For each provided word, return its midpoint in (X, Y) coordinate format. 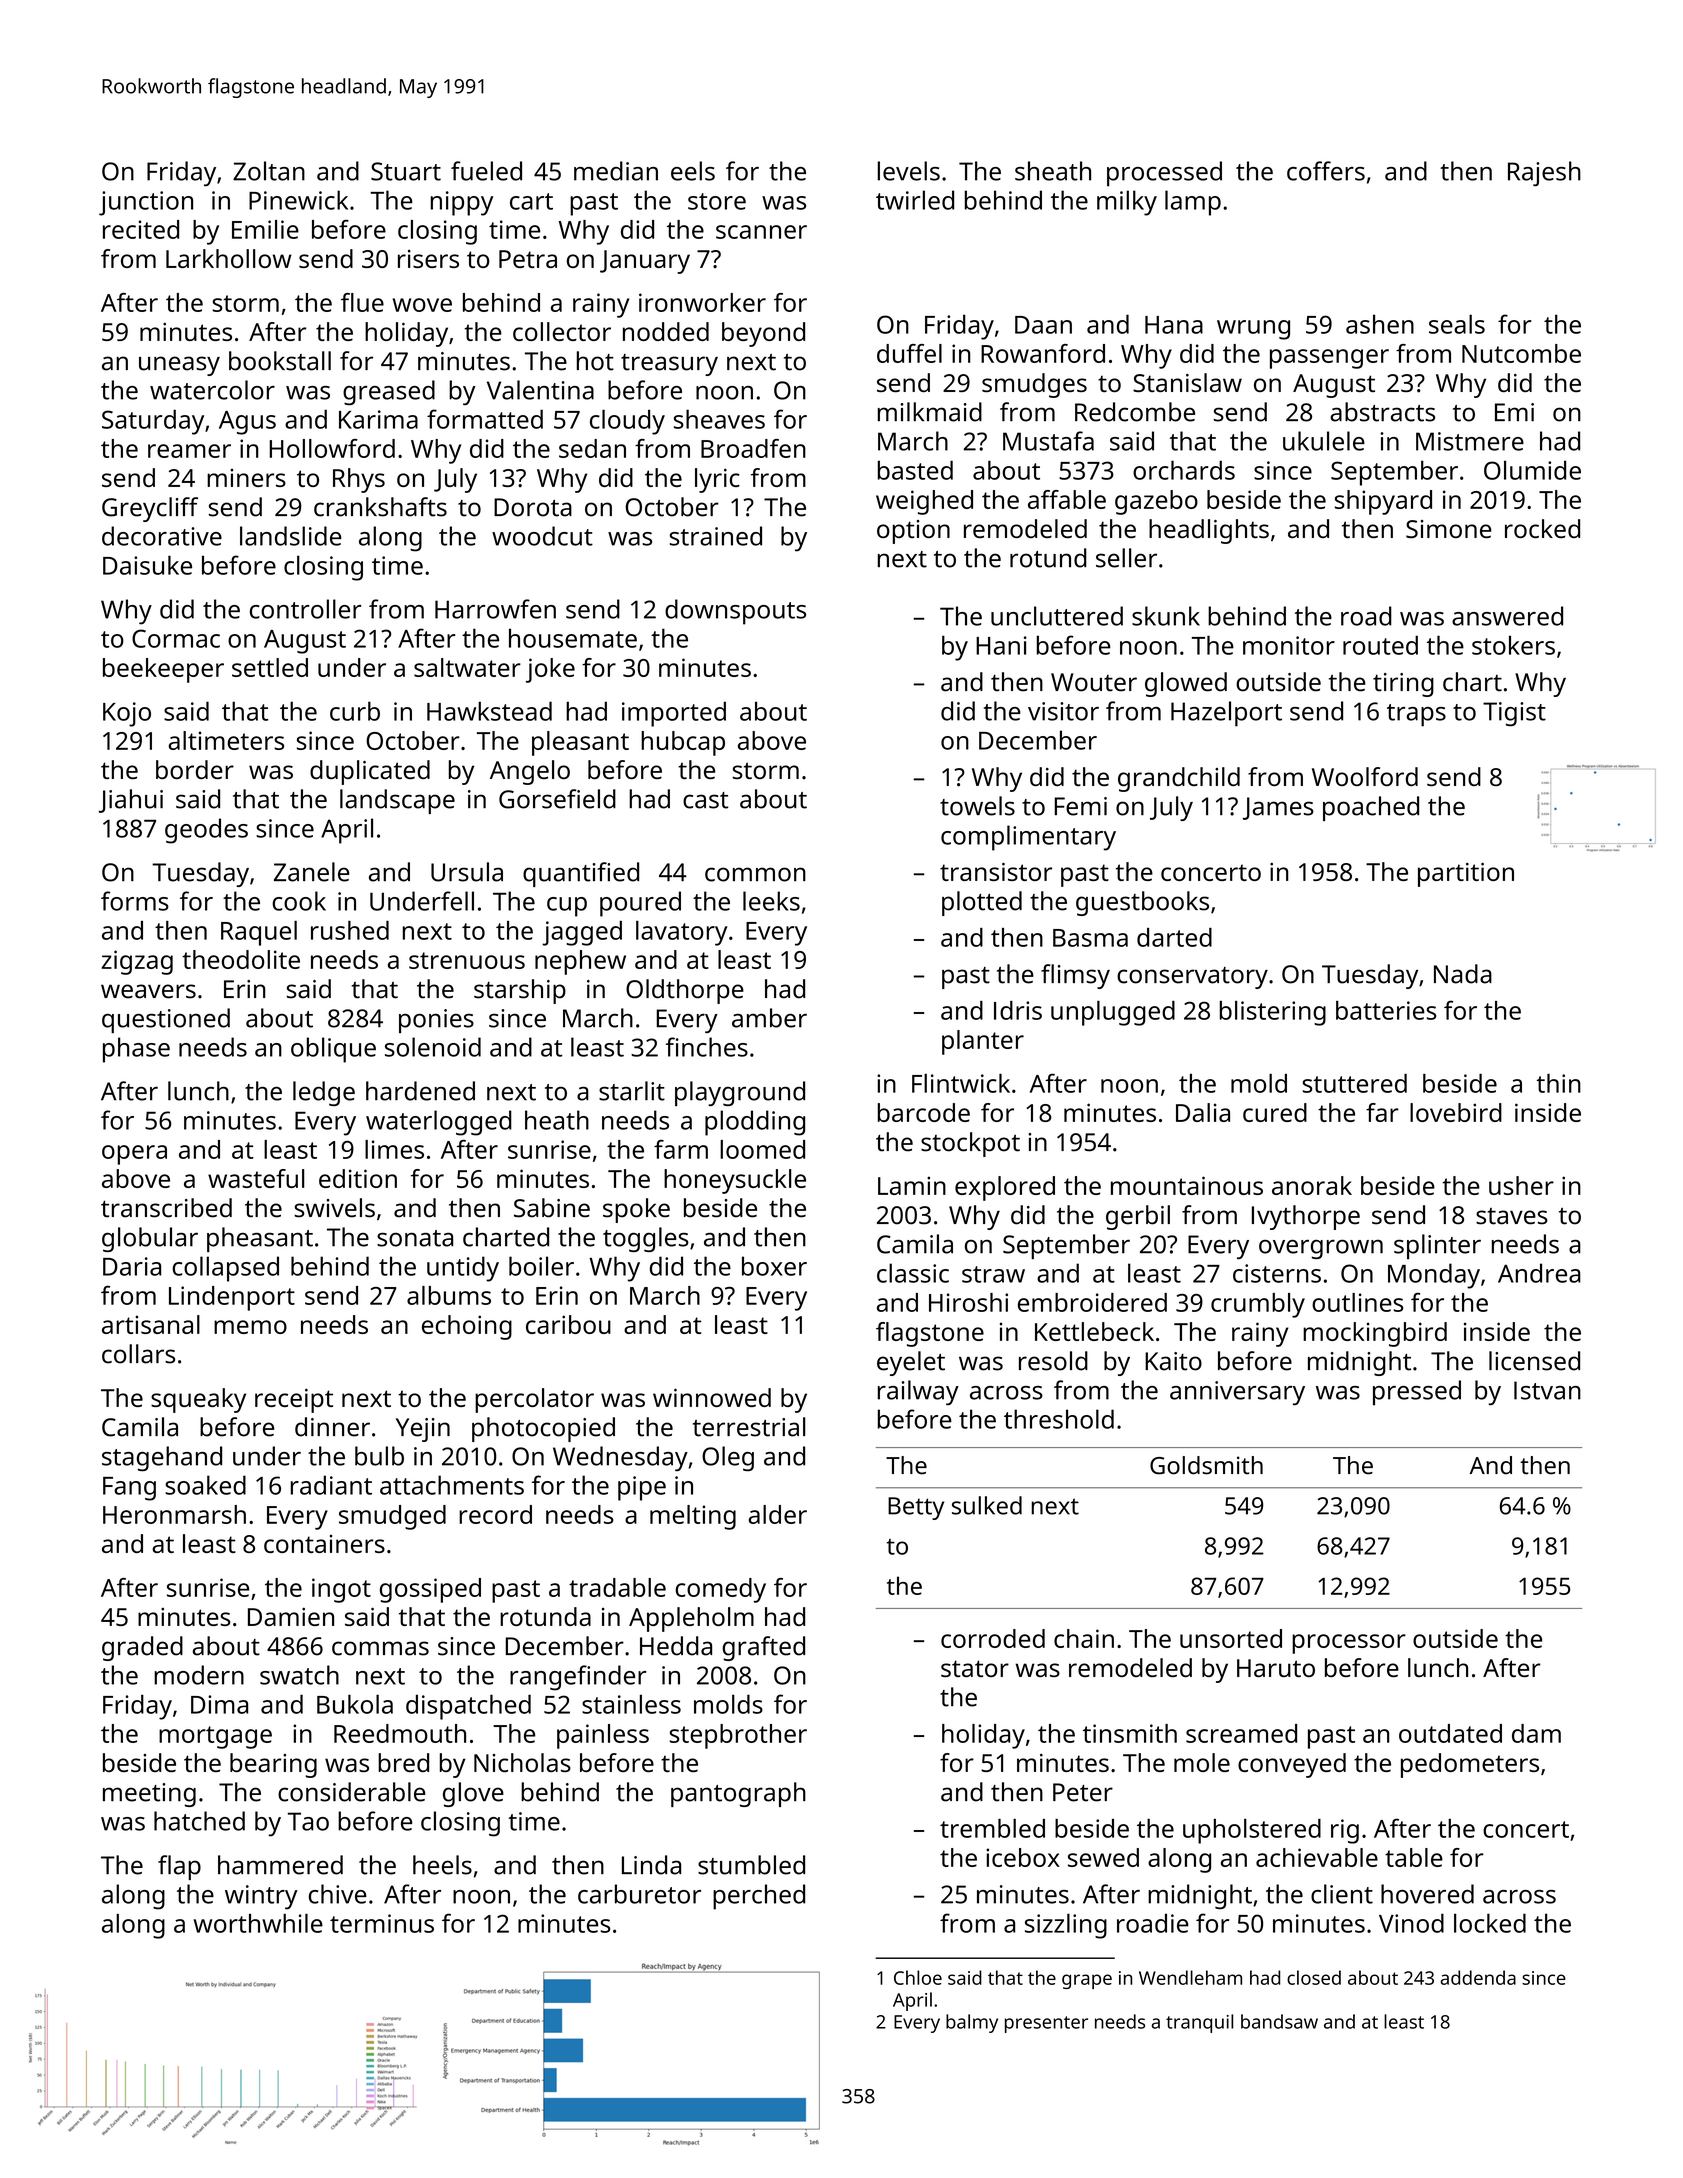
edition (358, 1178)
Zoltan (269, 171)
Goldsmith (1206, 1465)
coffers (1326, 171)
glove (473, 1794)
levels (909, 171)
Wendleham (1190, 1977)
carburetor (639, 1894)
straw (993, 1274)
